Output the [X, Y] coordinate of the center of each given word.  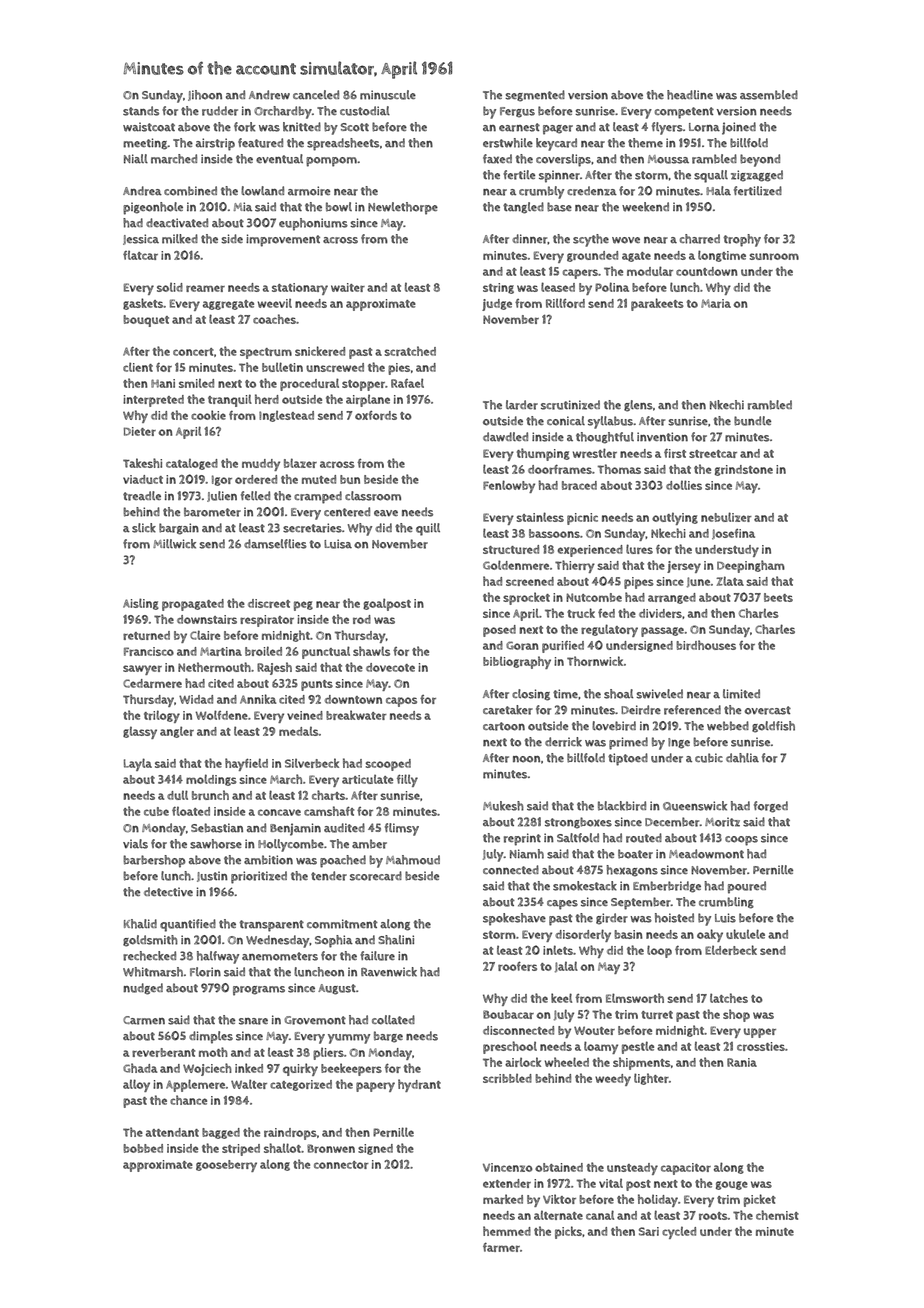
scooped [388, 765]
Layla [138, 764]
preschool [510, 1047]
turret [657, 1015]
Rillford [565, 303]
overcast [767, 710]
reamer [205, 288]
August [337, 989]
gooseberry [226, 1166]
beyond [760, 160]
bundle [752, 421]
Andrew [269, 95]
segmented [535, 96]
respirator [267, 621]
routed [644, 838]
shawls [371, 651]
